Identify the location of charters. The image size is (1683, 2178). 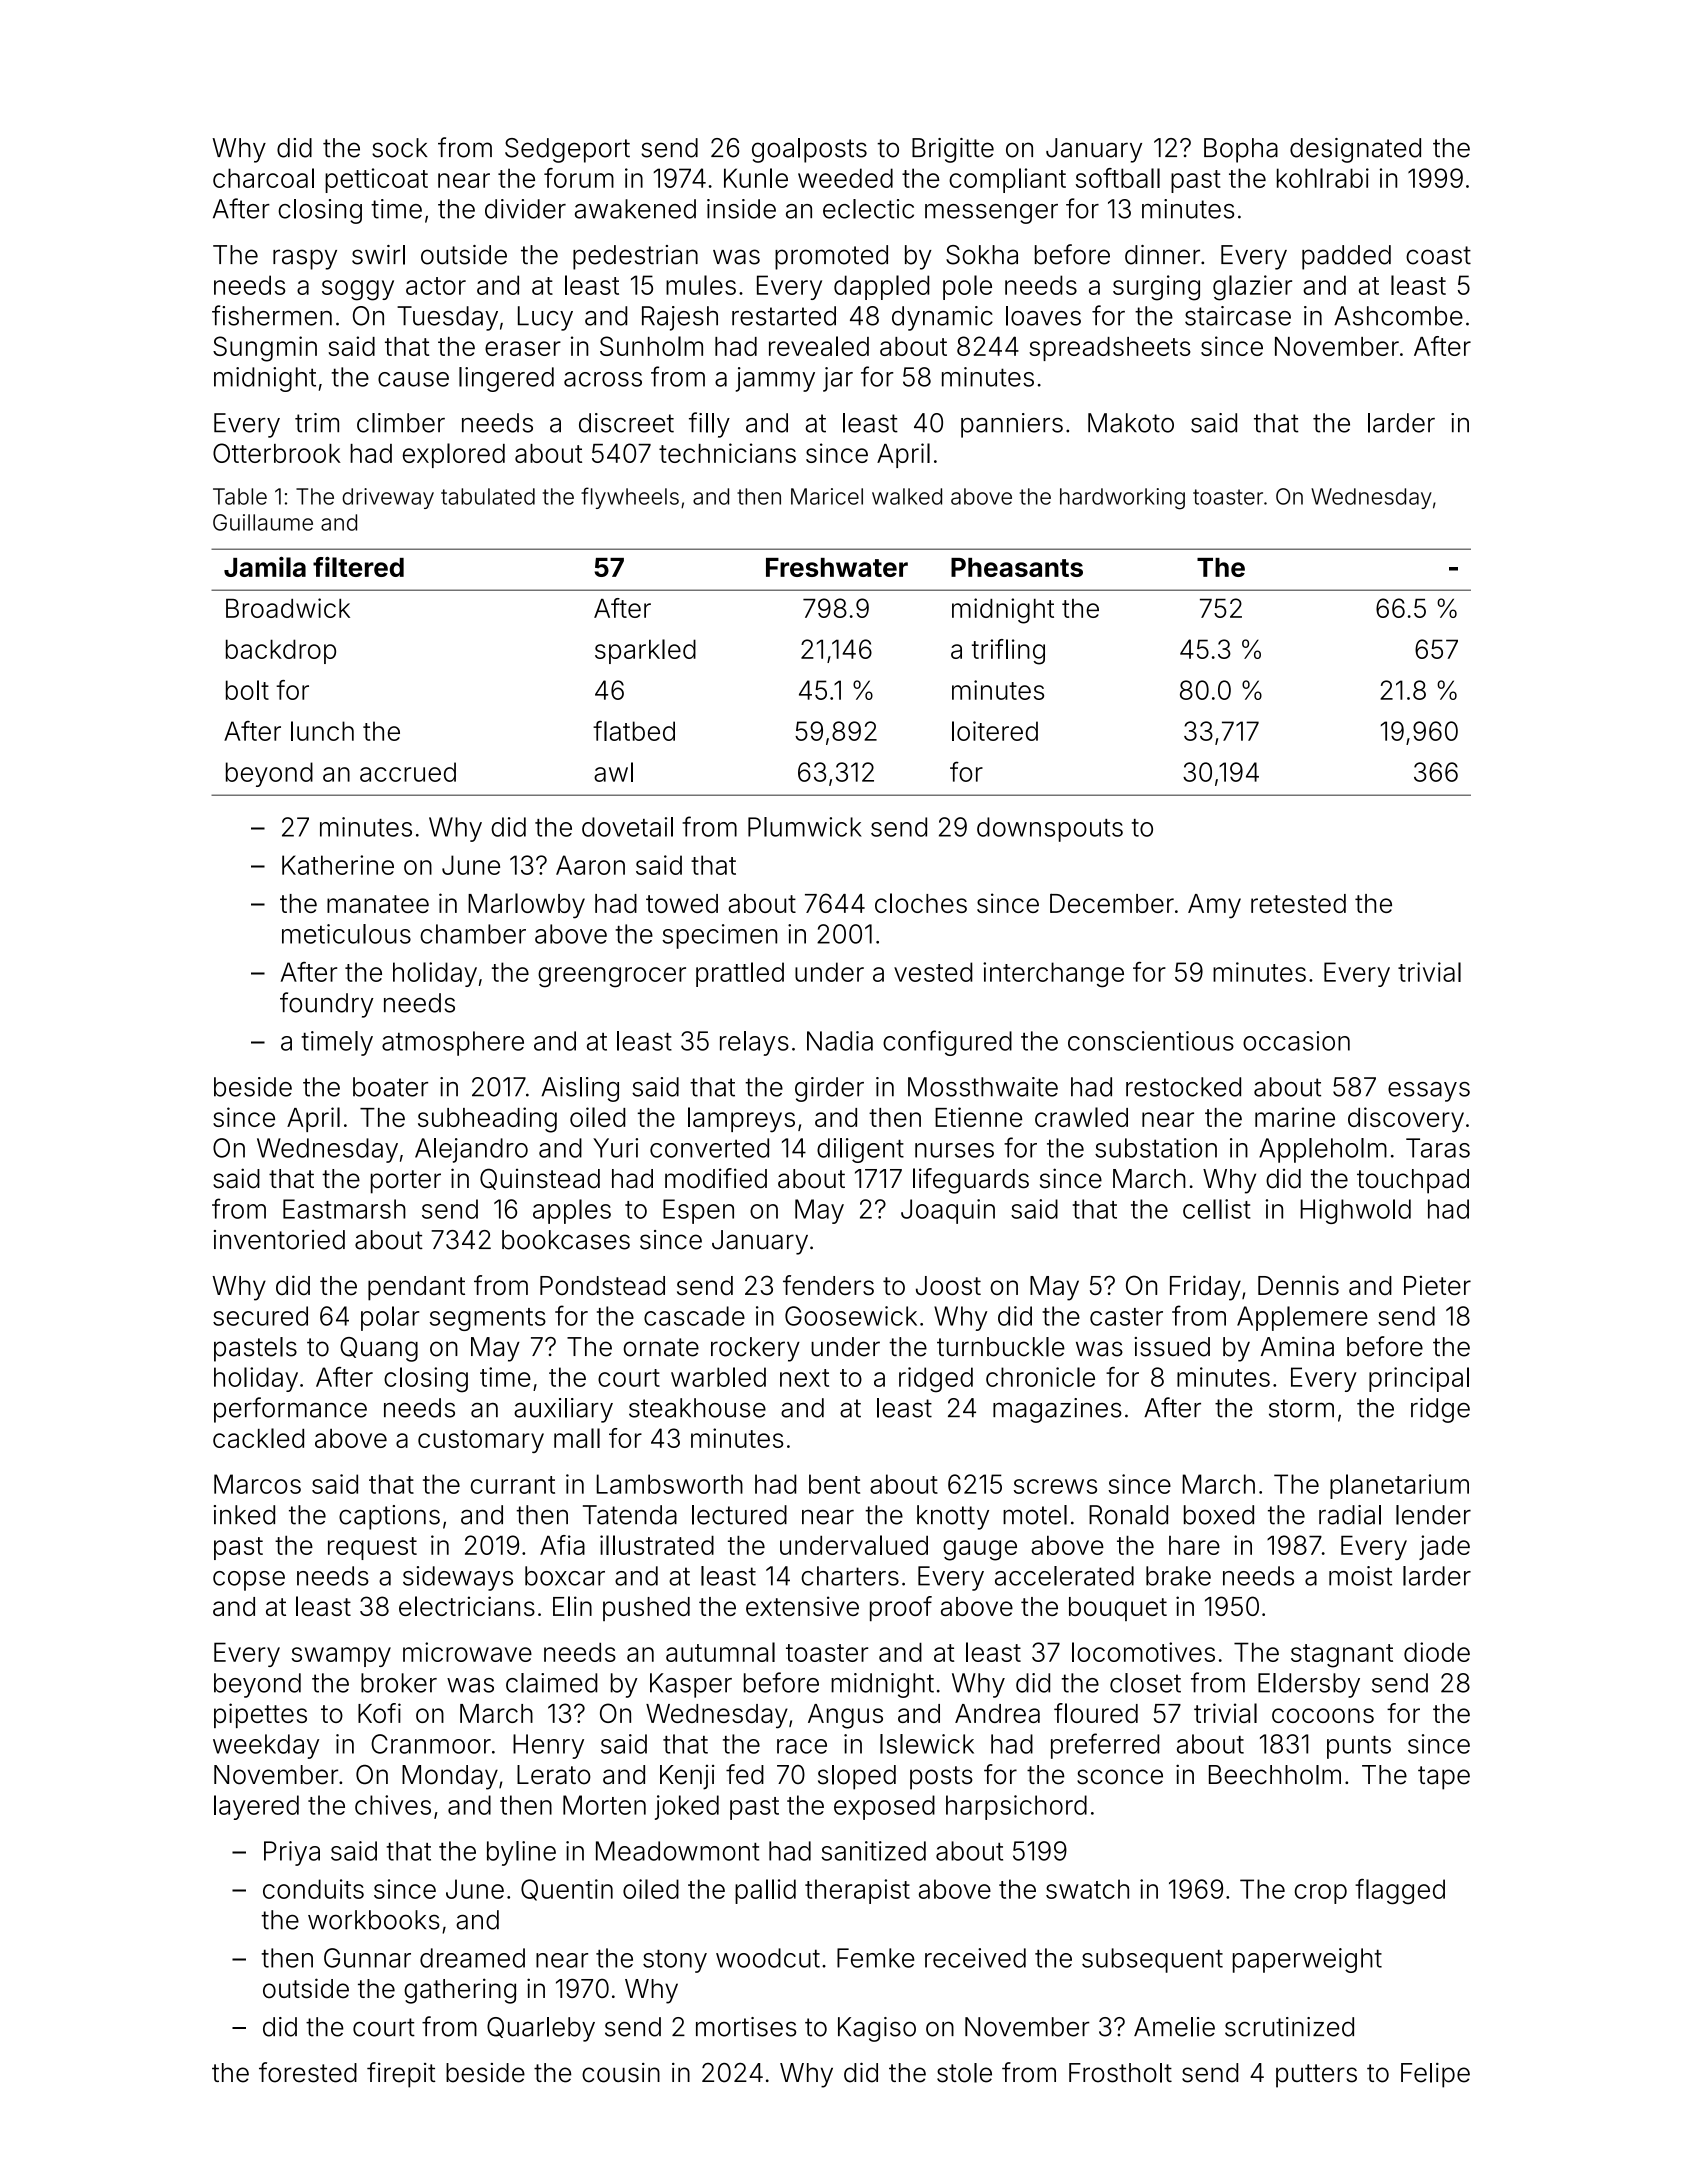
(850, 1576).
